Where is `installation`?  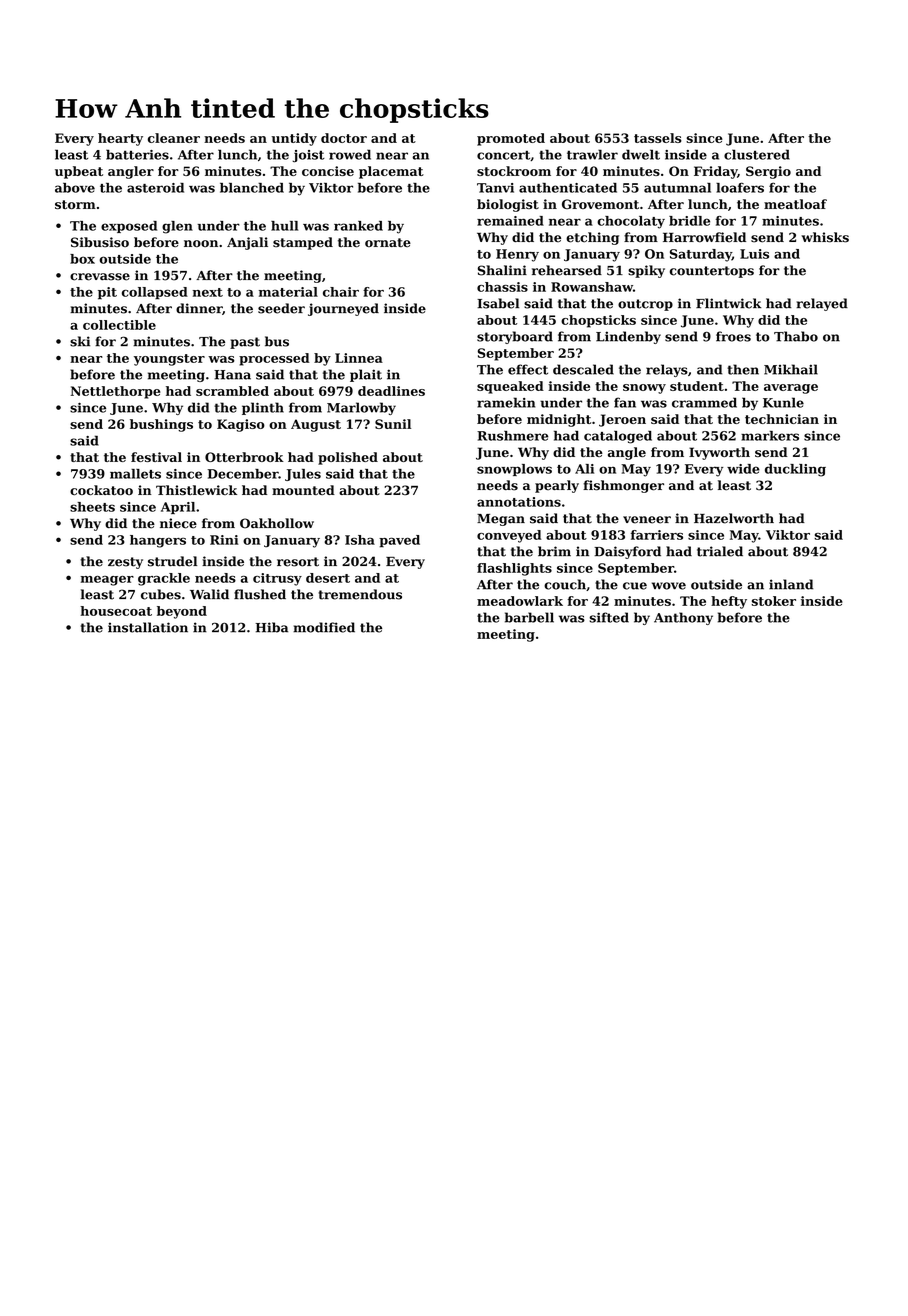
installation is located at coordinates (148, 627).
